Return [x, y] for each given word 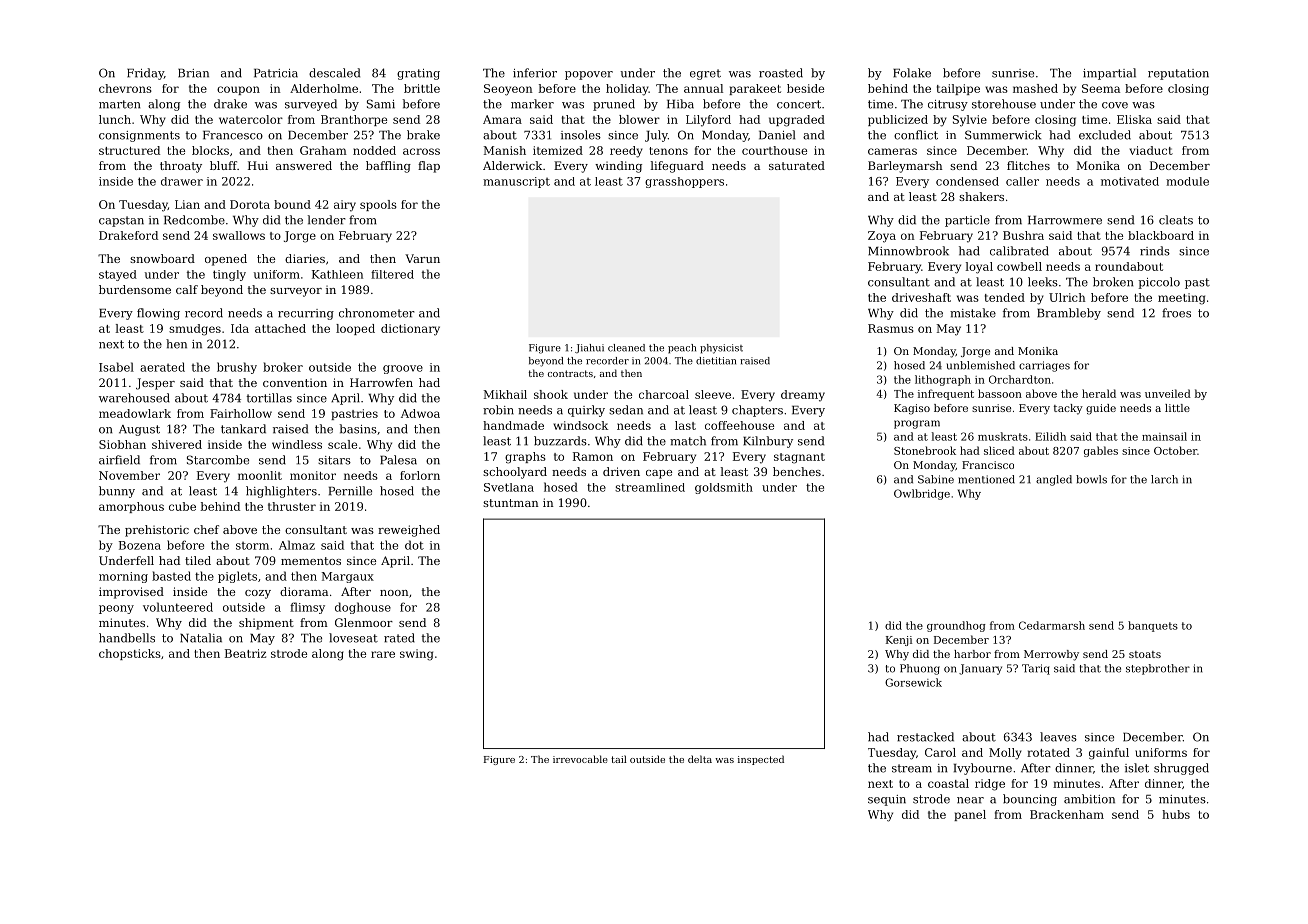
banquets [1153, 626]
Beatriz [245, 653]
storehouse [1004, 104]
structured [129, 150]
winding [618, 167]
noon [394, 593]
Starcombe [218, 460]
